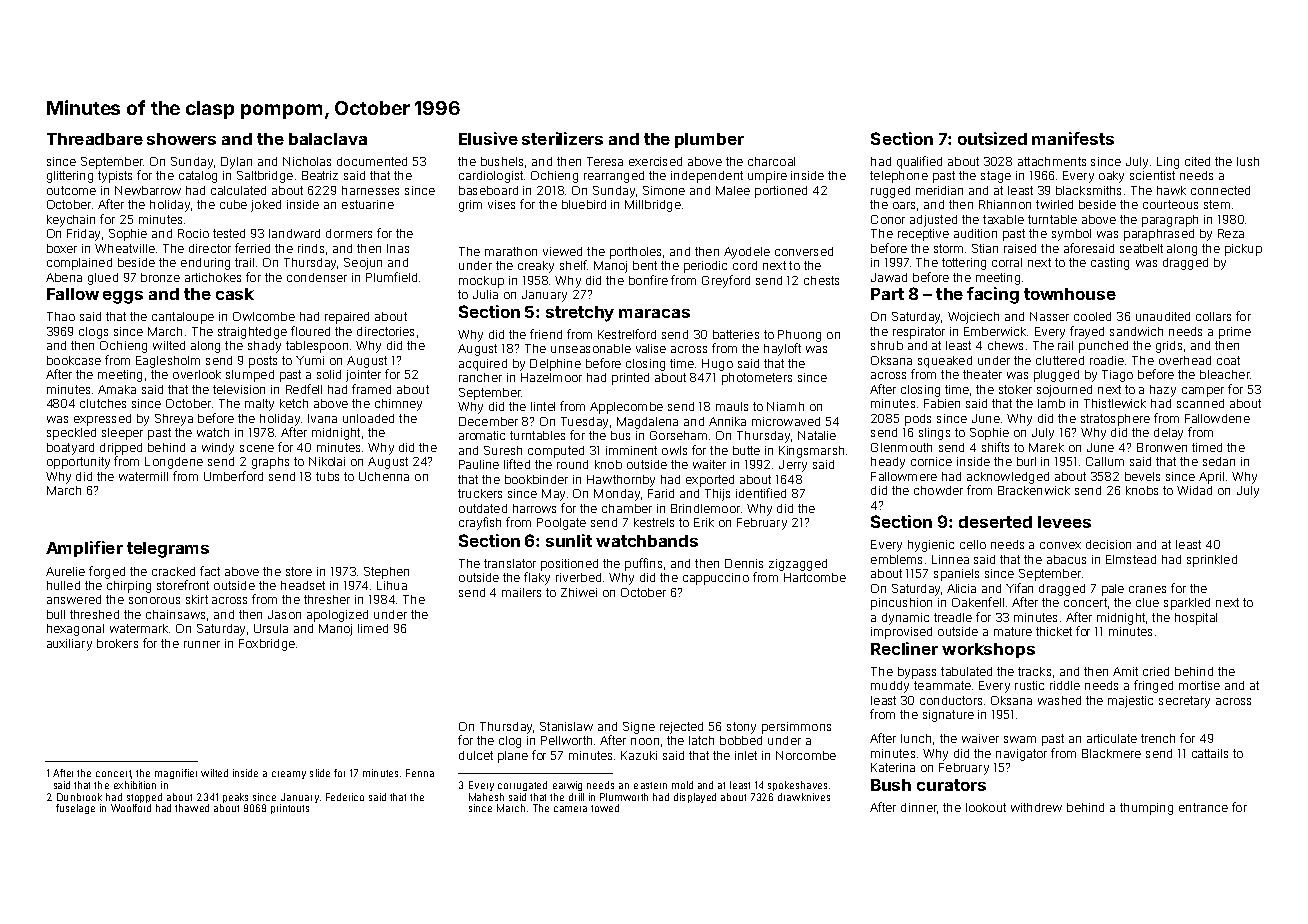  I want to click on plumber, so click(709, 140).
